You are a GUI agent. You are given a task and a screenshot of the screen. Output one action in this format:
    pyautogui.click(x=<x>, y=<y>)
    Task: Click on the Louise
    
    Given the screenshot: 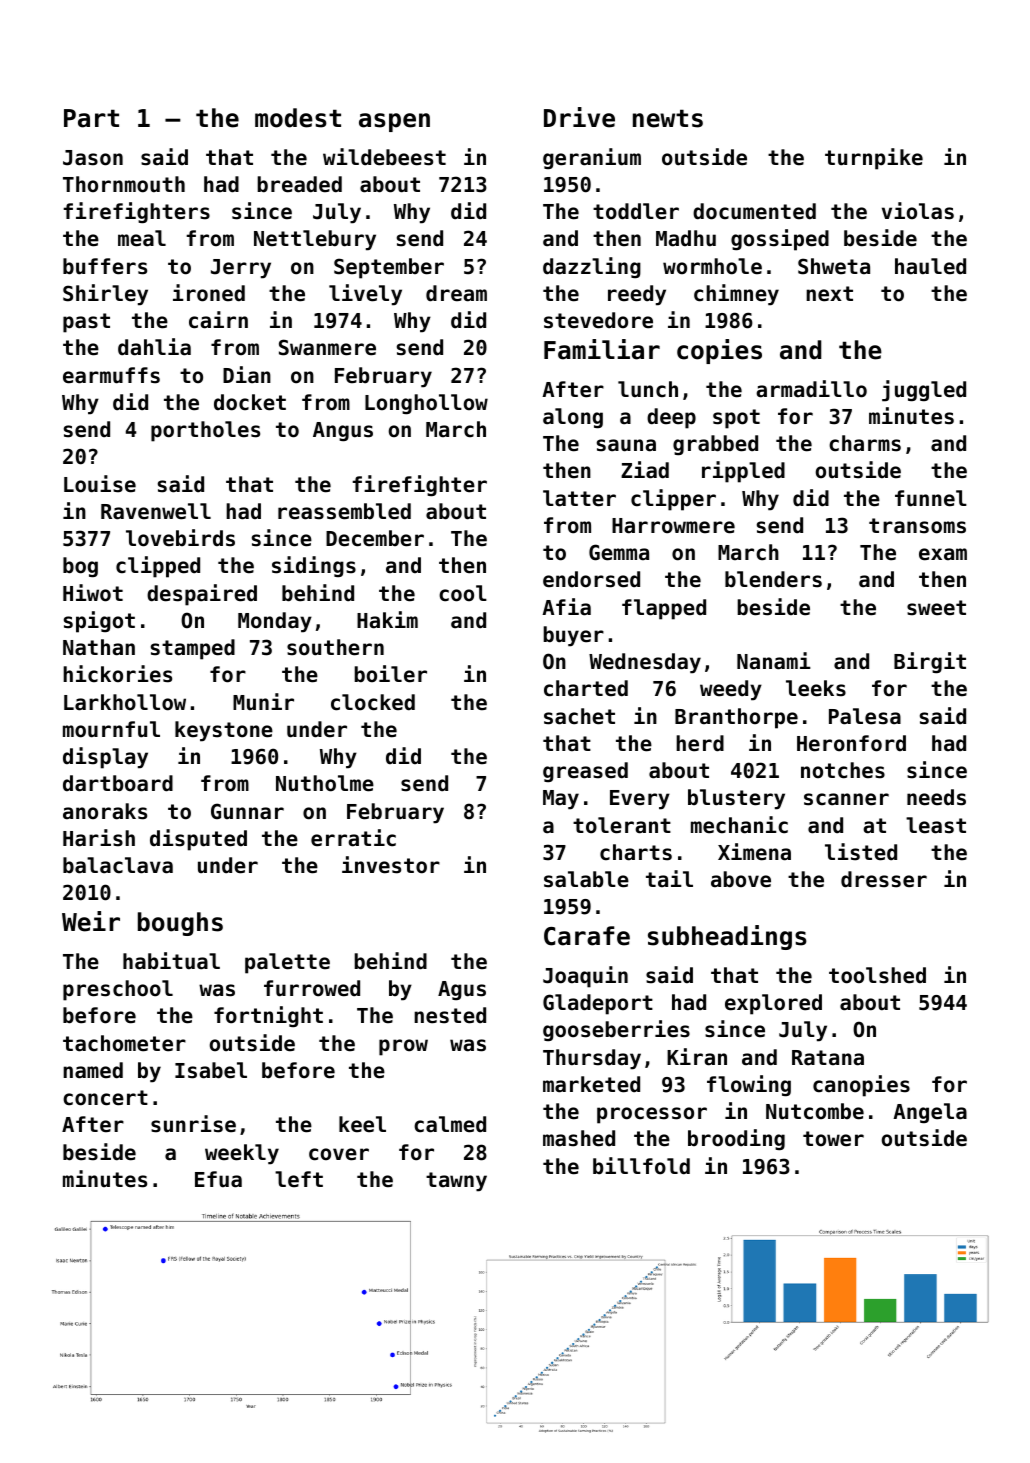 What is the action you would take?
    pyautogui.click(x=100, y=484)
